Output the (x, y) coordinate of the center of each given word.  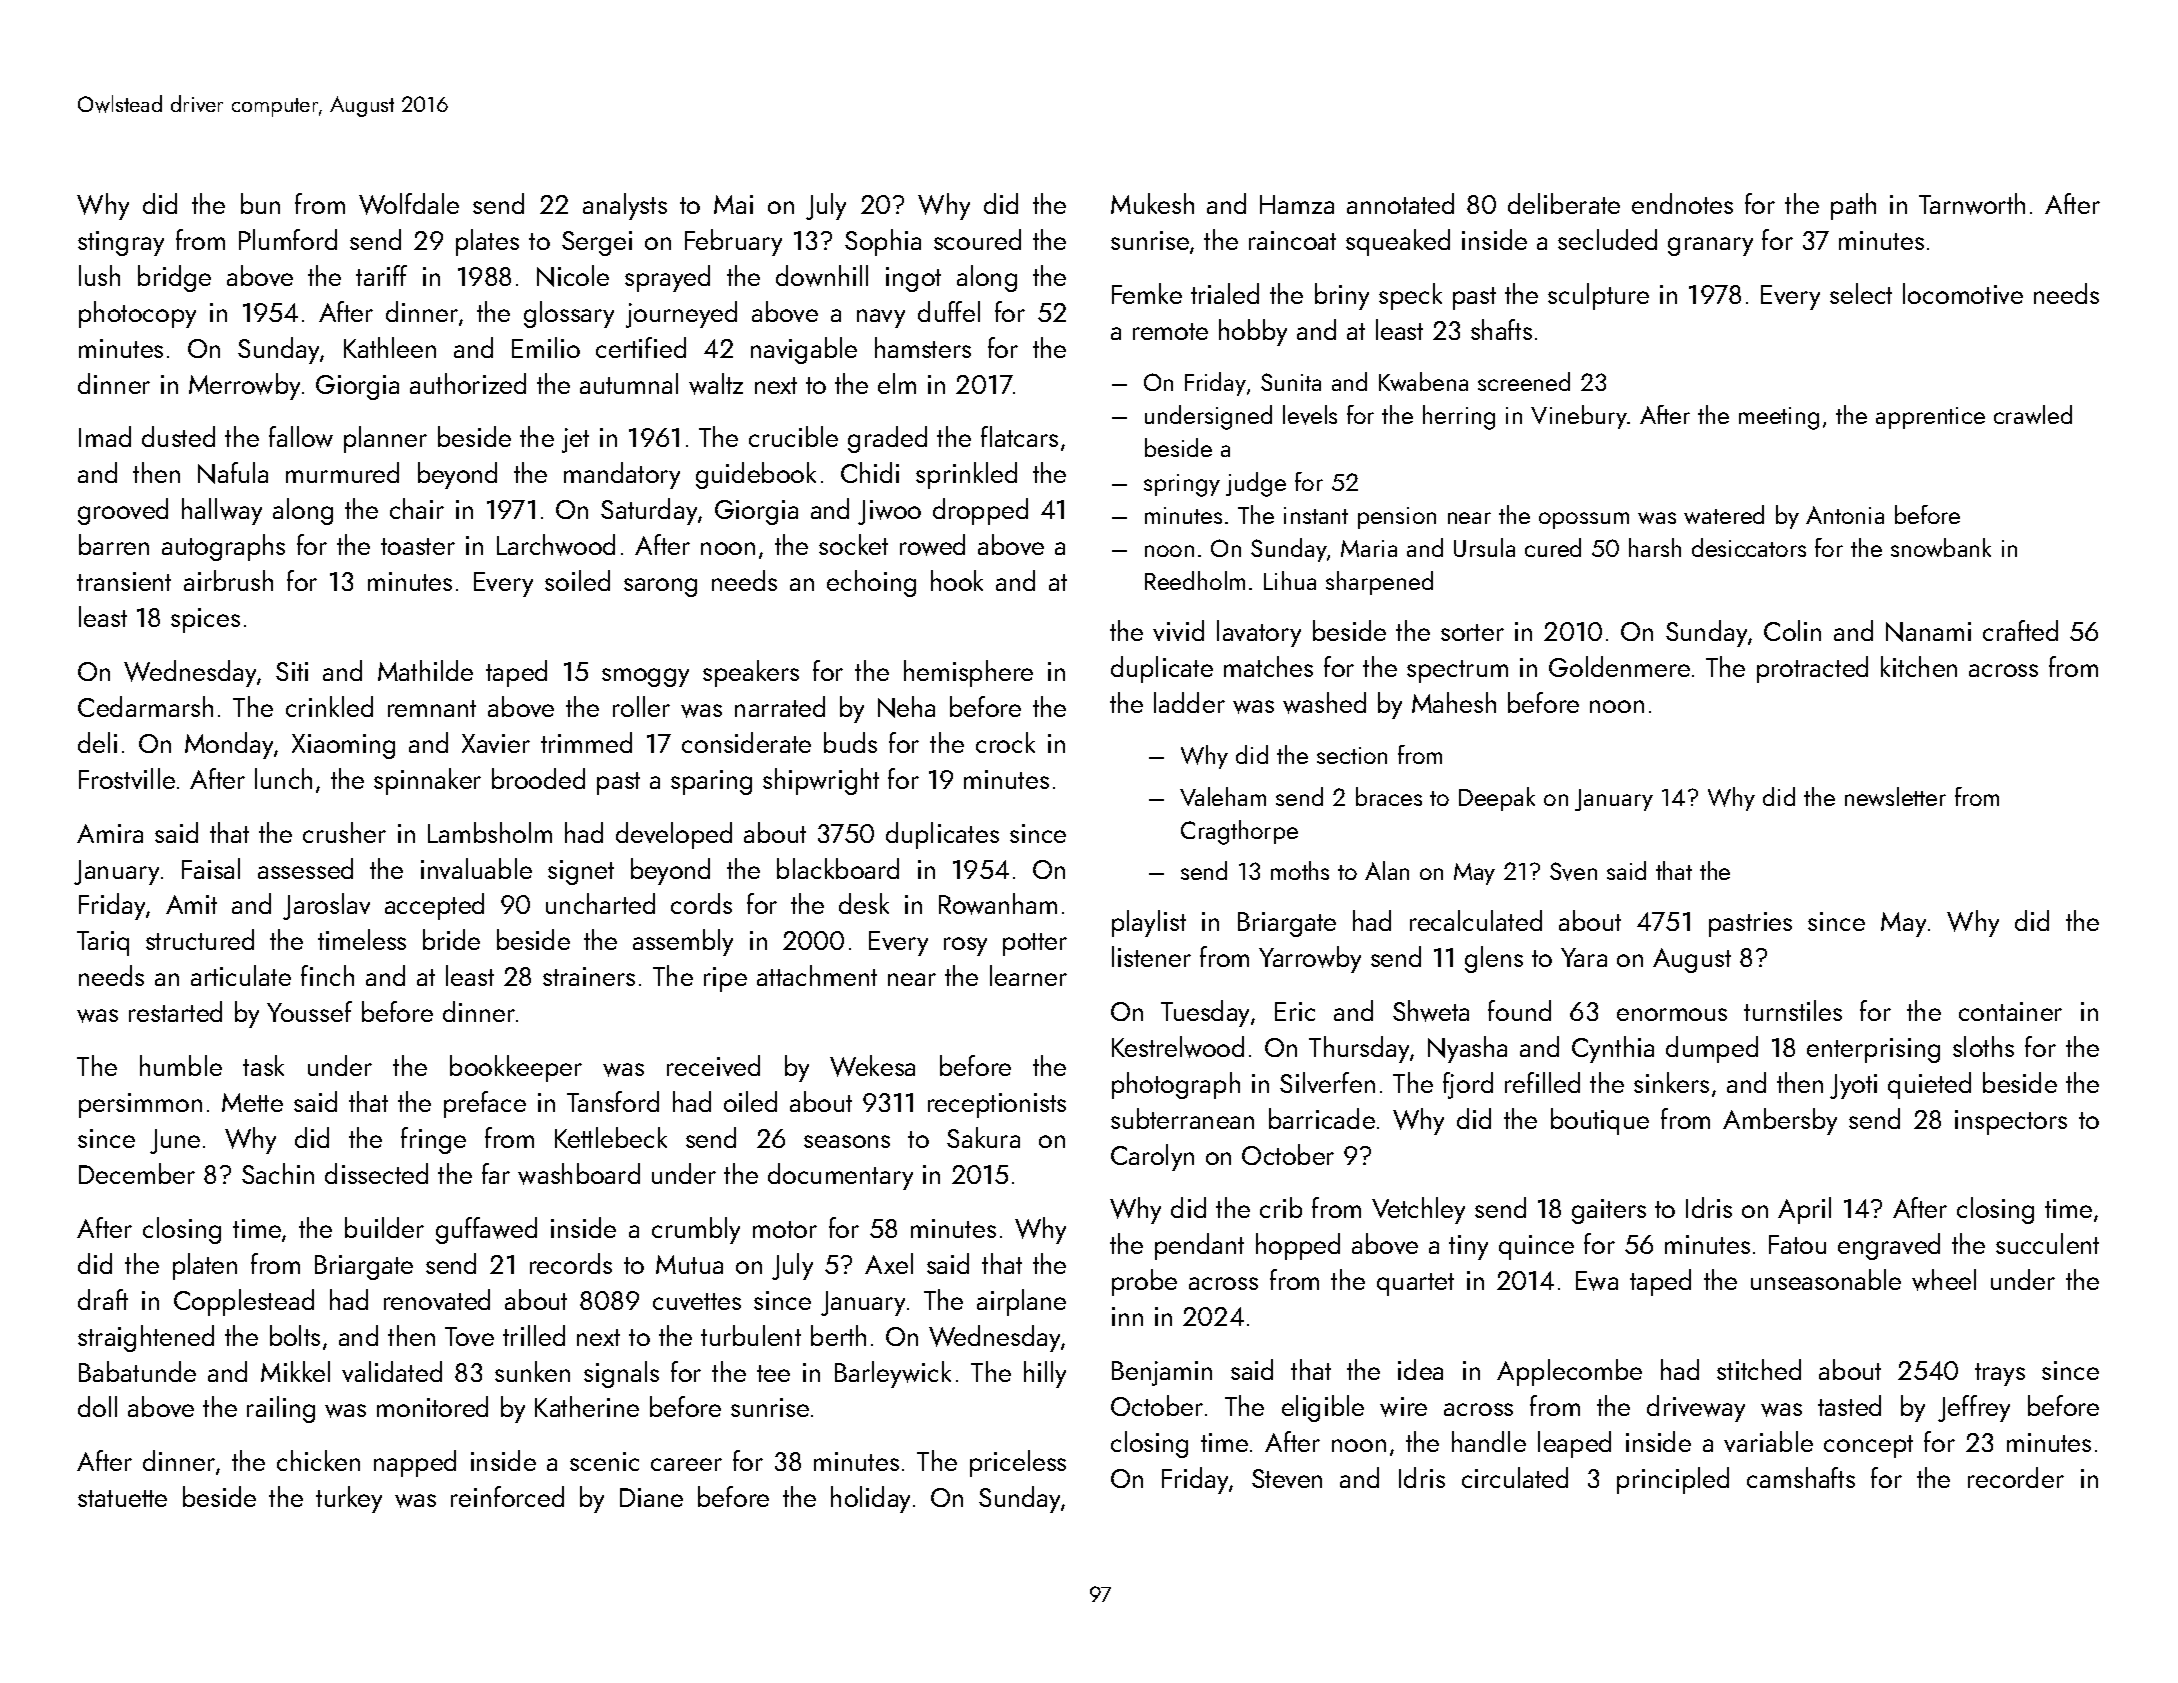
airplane (1021, 1302)
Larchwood (556, 545)
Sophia (883, 242)
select (1861, 293)
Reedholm (1195, 580)
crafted (2020, 630)
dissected (376, 1173)
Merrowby (244, 386)
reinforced (507, 1496)
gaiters (1609, 1211)
